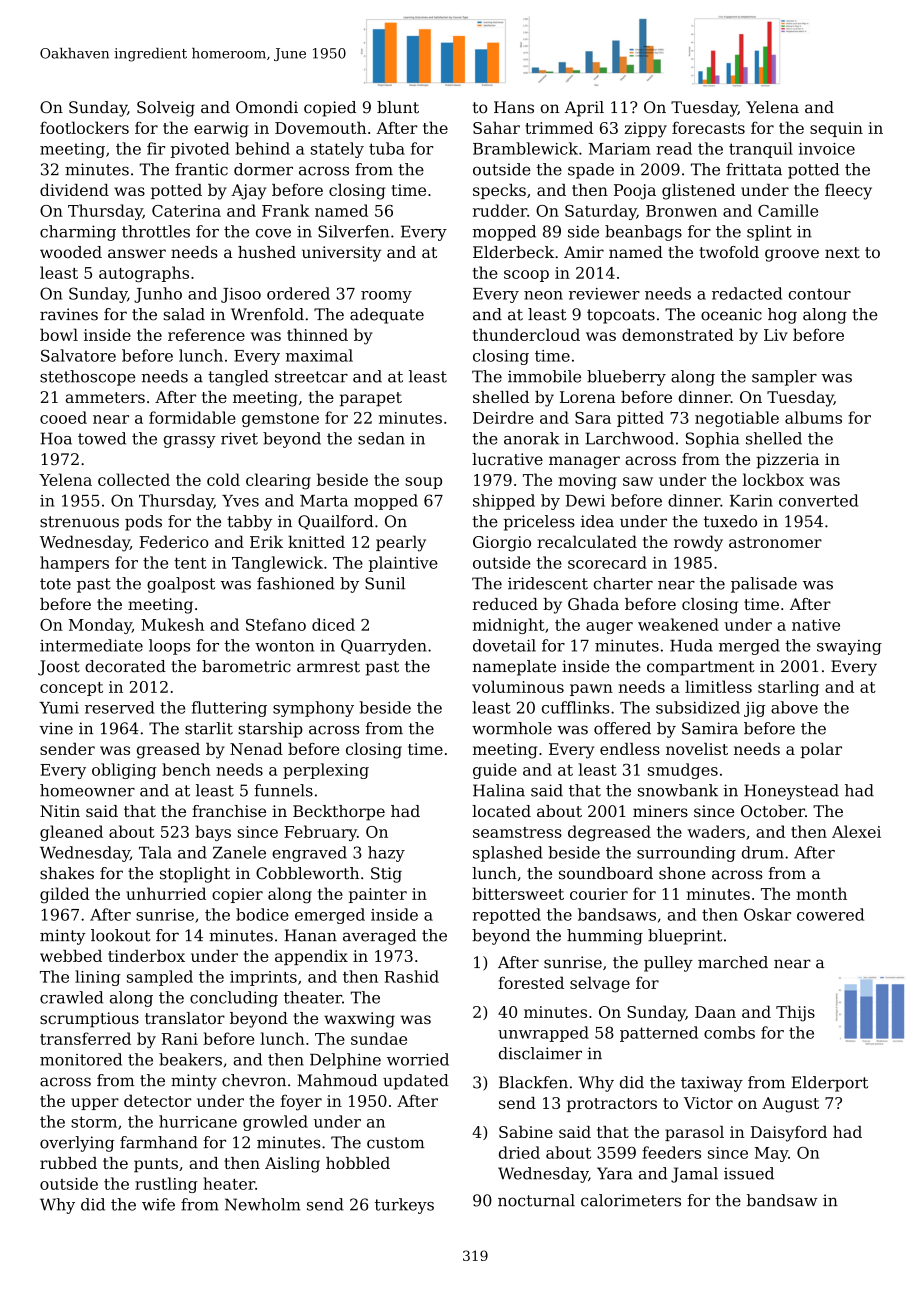  Describe the element at coordinates (536, 1200) in the screenshot. I see `nocturnal` at that location.
